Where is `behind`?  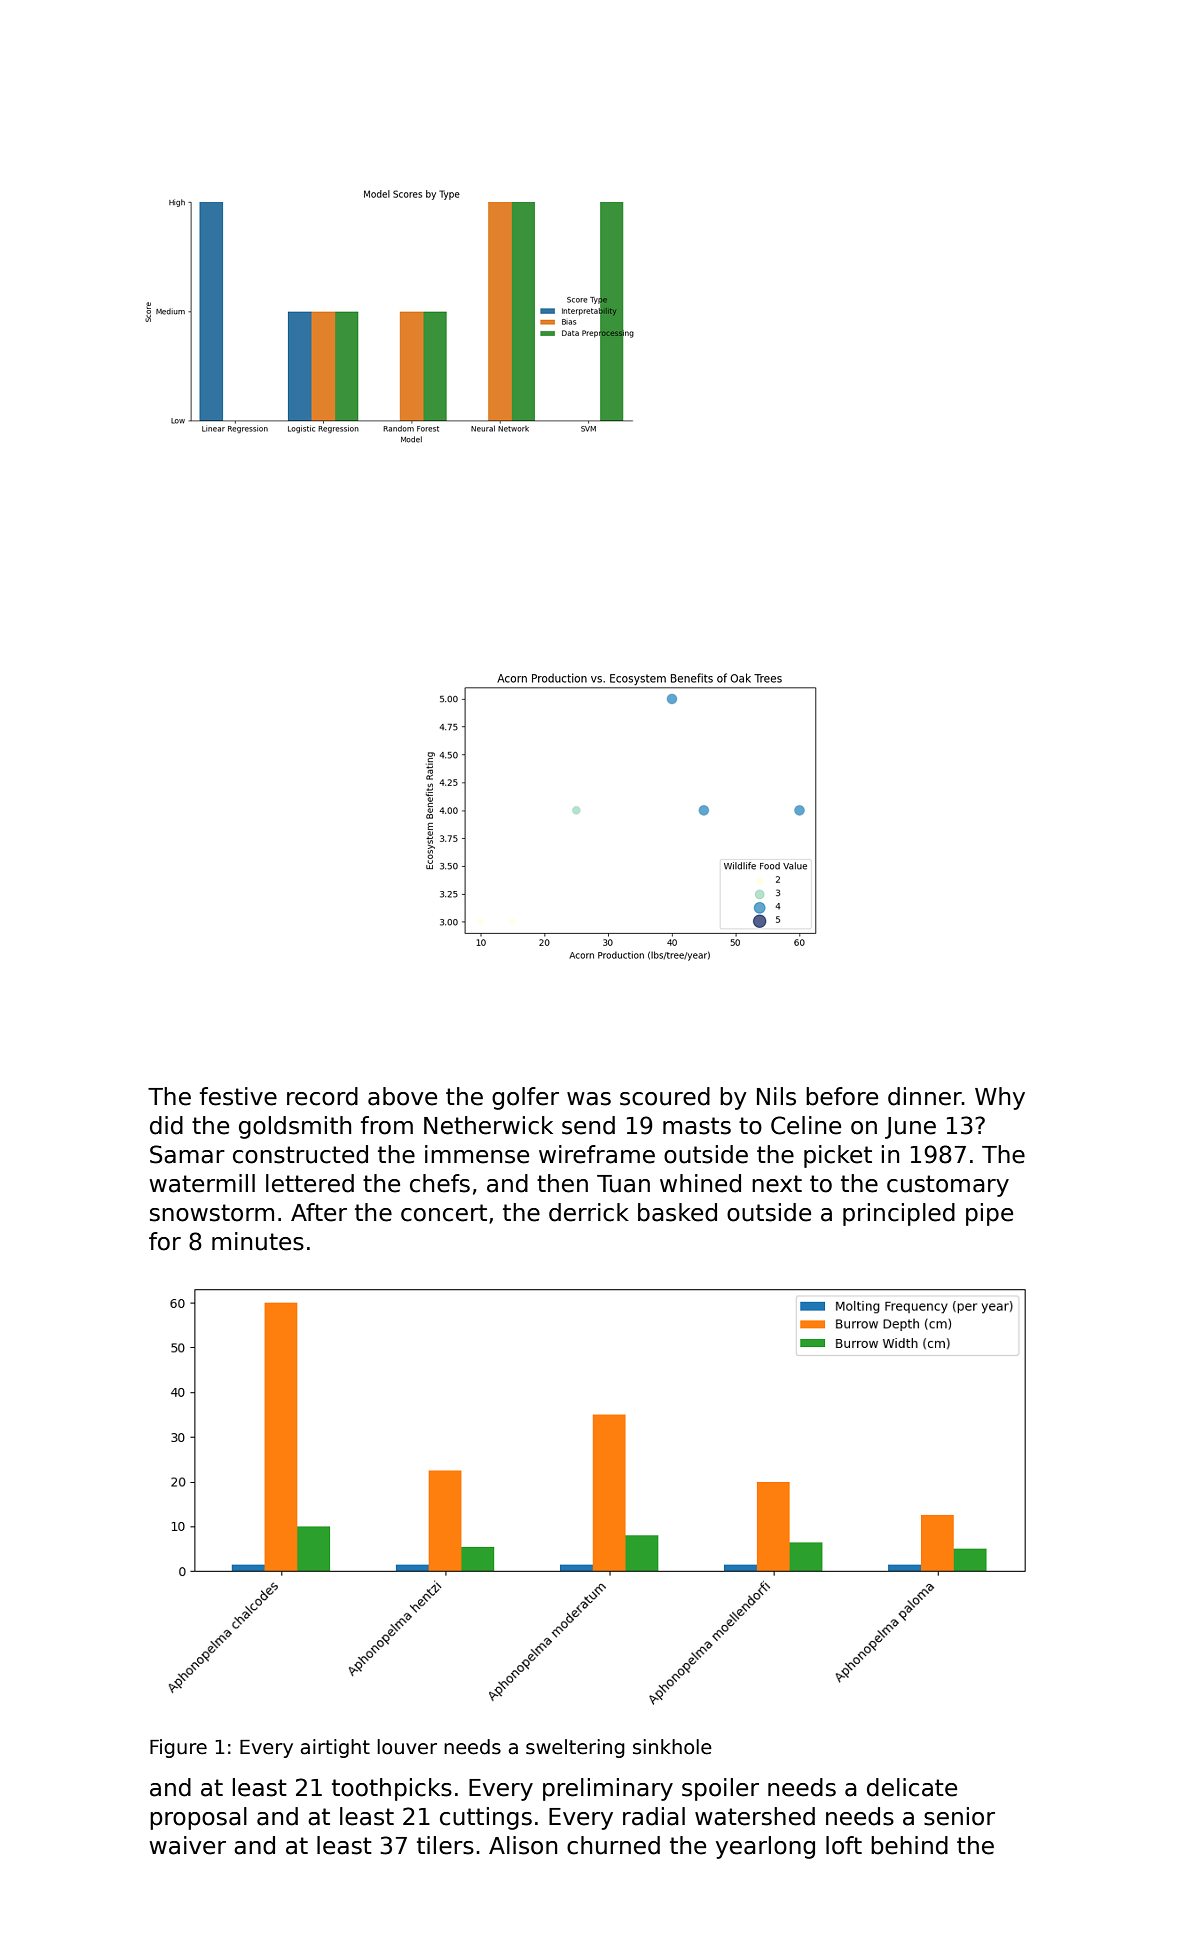
behind is located at coordinates (909, 1845).
